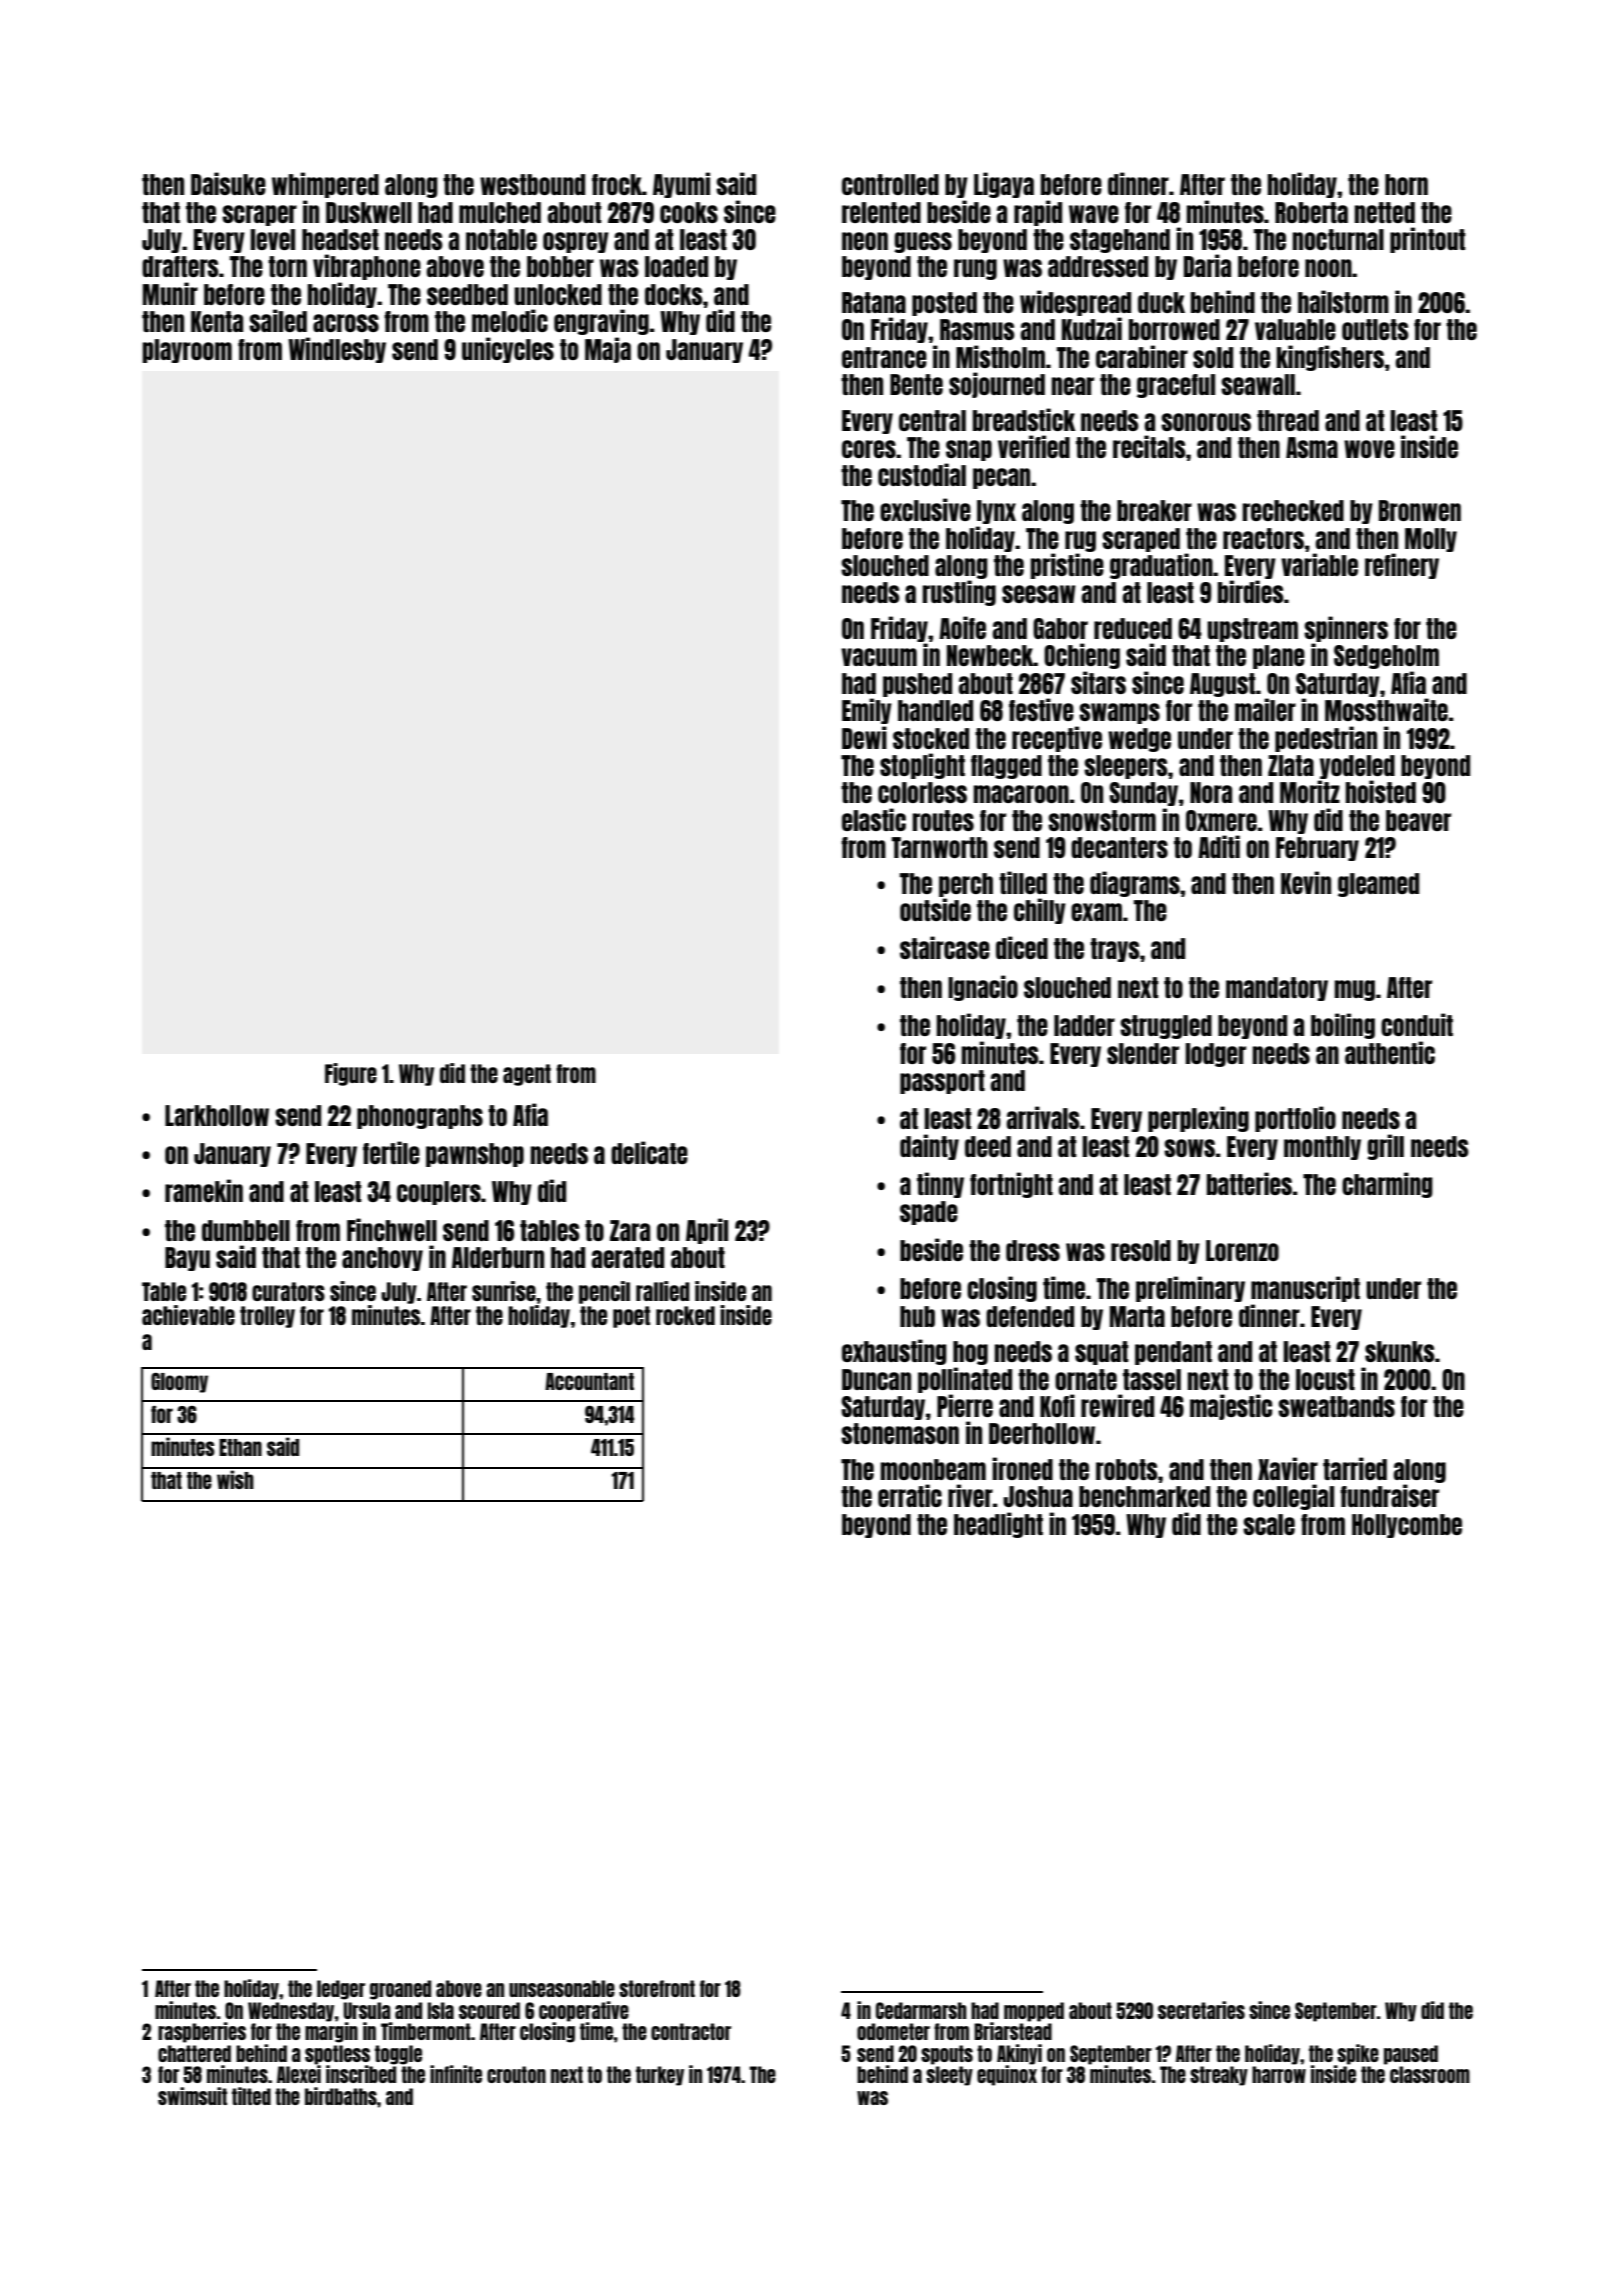 This image has width=1620, height=2292. Describe the element at coordinates (660, 2076) in the image. I see `turkey` at that location.
